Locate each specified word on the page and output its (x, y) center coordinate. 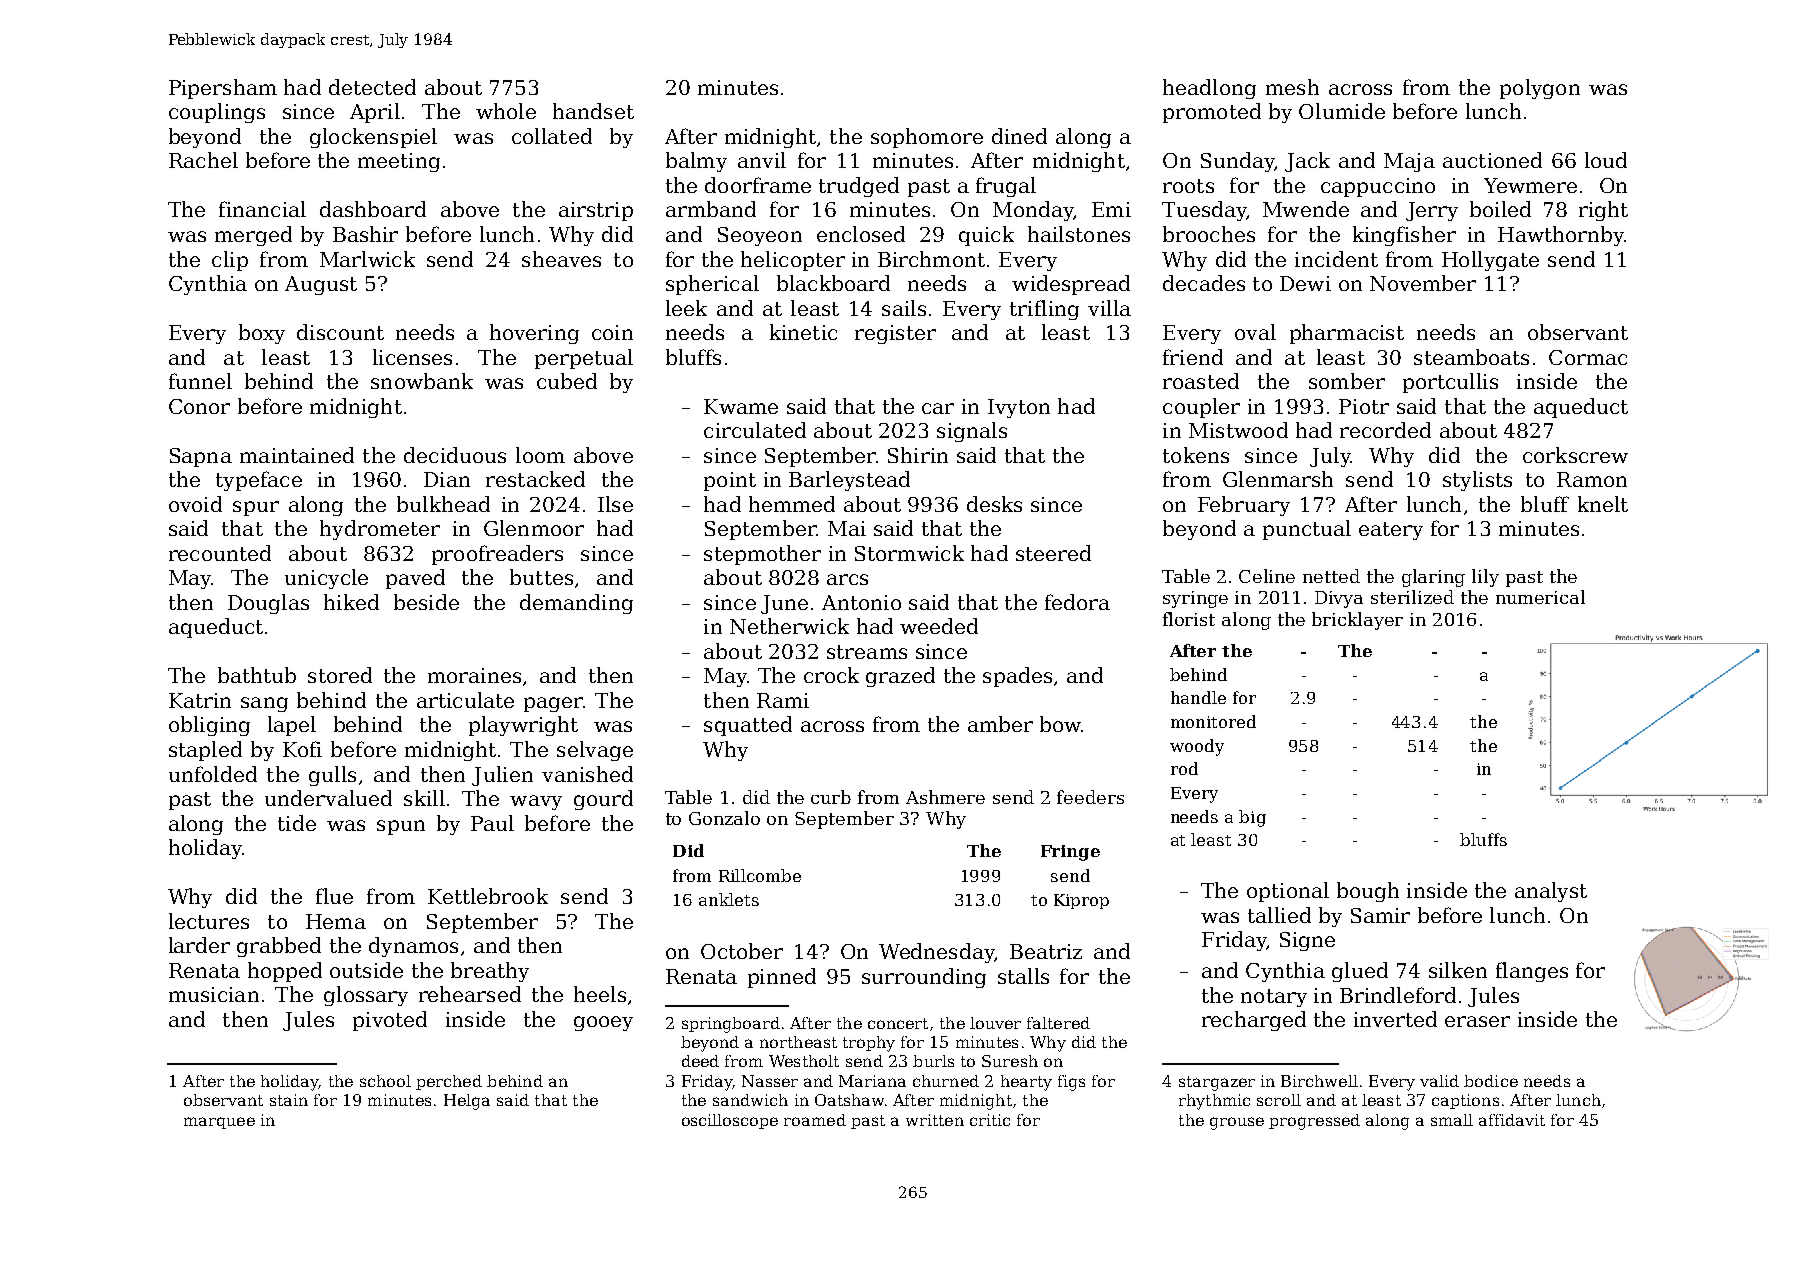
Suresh (1010, 1061)
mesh (1292, 87)
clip (230, 261)
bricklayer (1357, 621)
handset (593, 111)
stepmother (762, 555)
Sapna (201, 457)
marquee (219, 1123)
